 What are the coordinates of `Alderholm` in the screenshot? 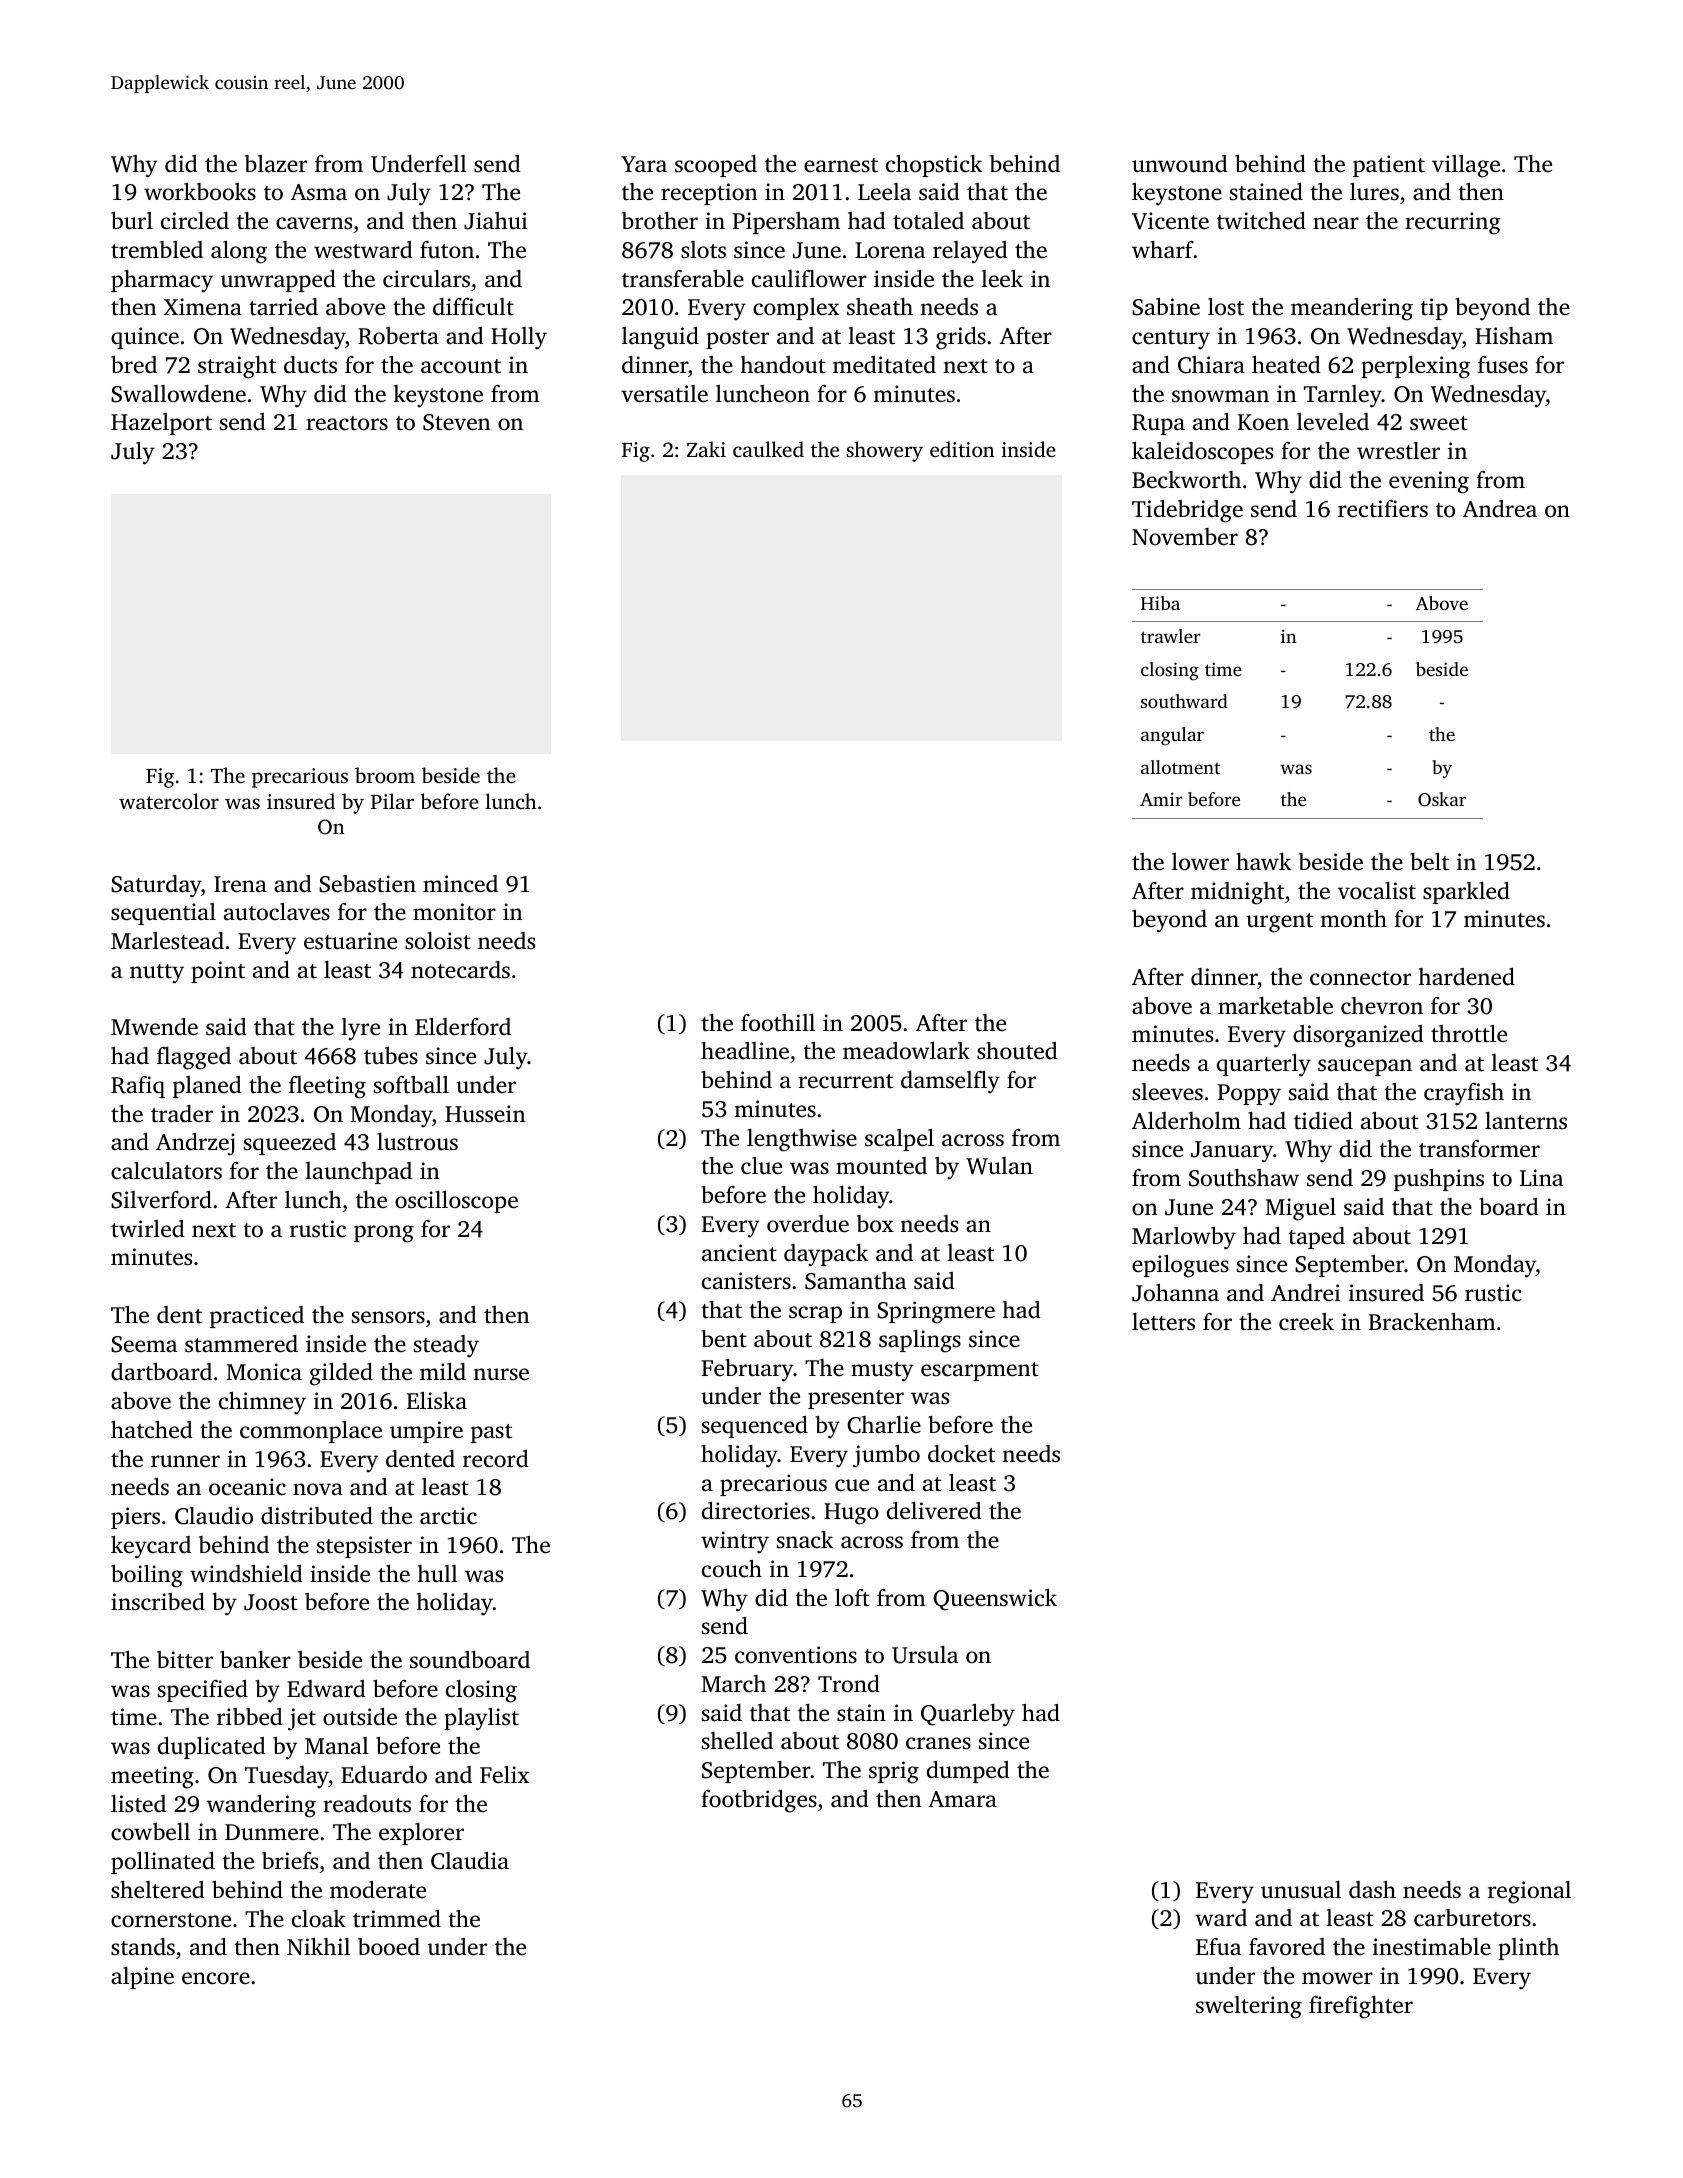 It's located at (1186, 1120).
